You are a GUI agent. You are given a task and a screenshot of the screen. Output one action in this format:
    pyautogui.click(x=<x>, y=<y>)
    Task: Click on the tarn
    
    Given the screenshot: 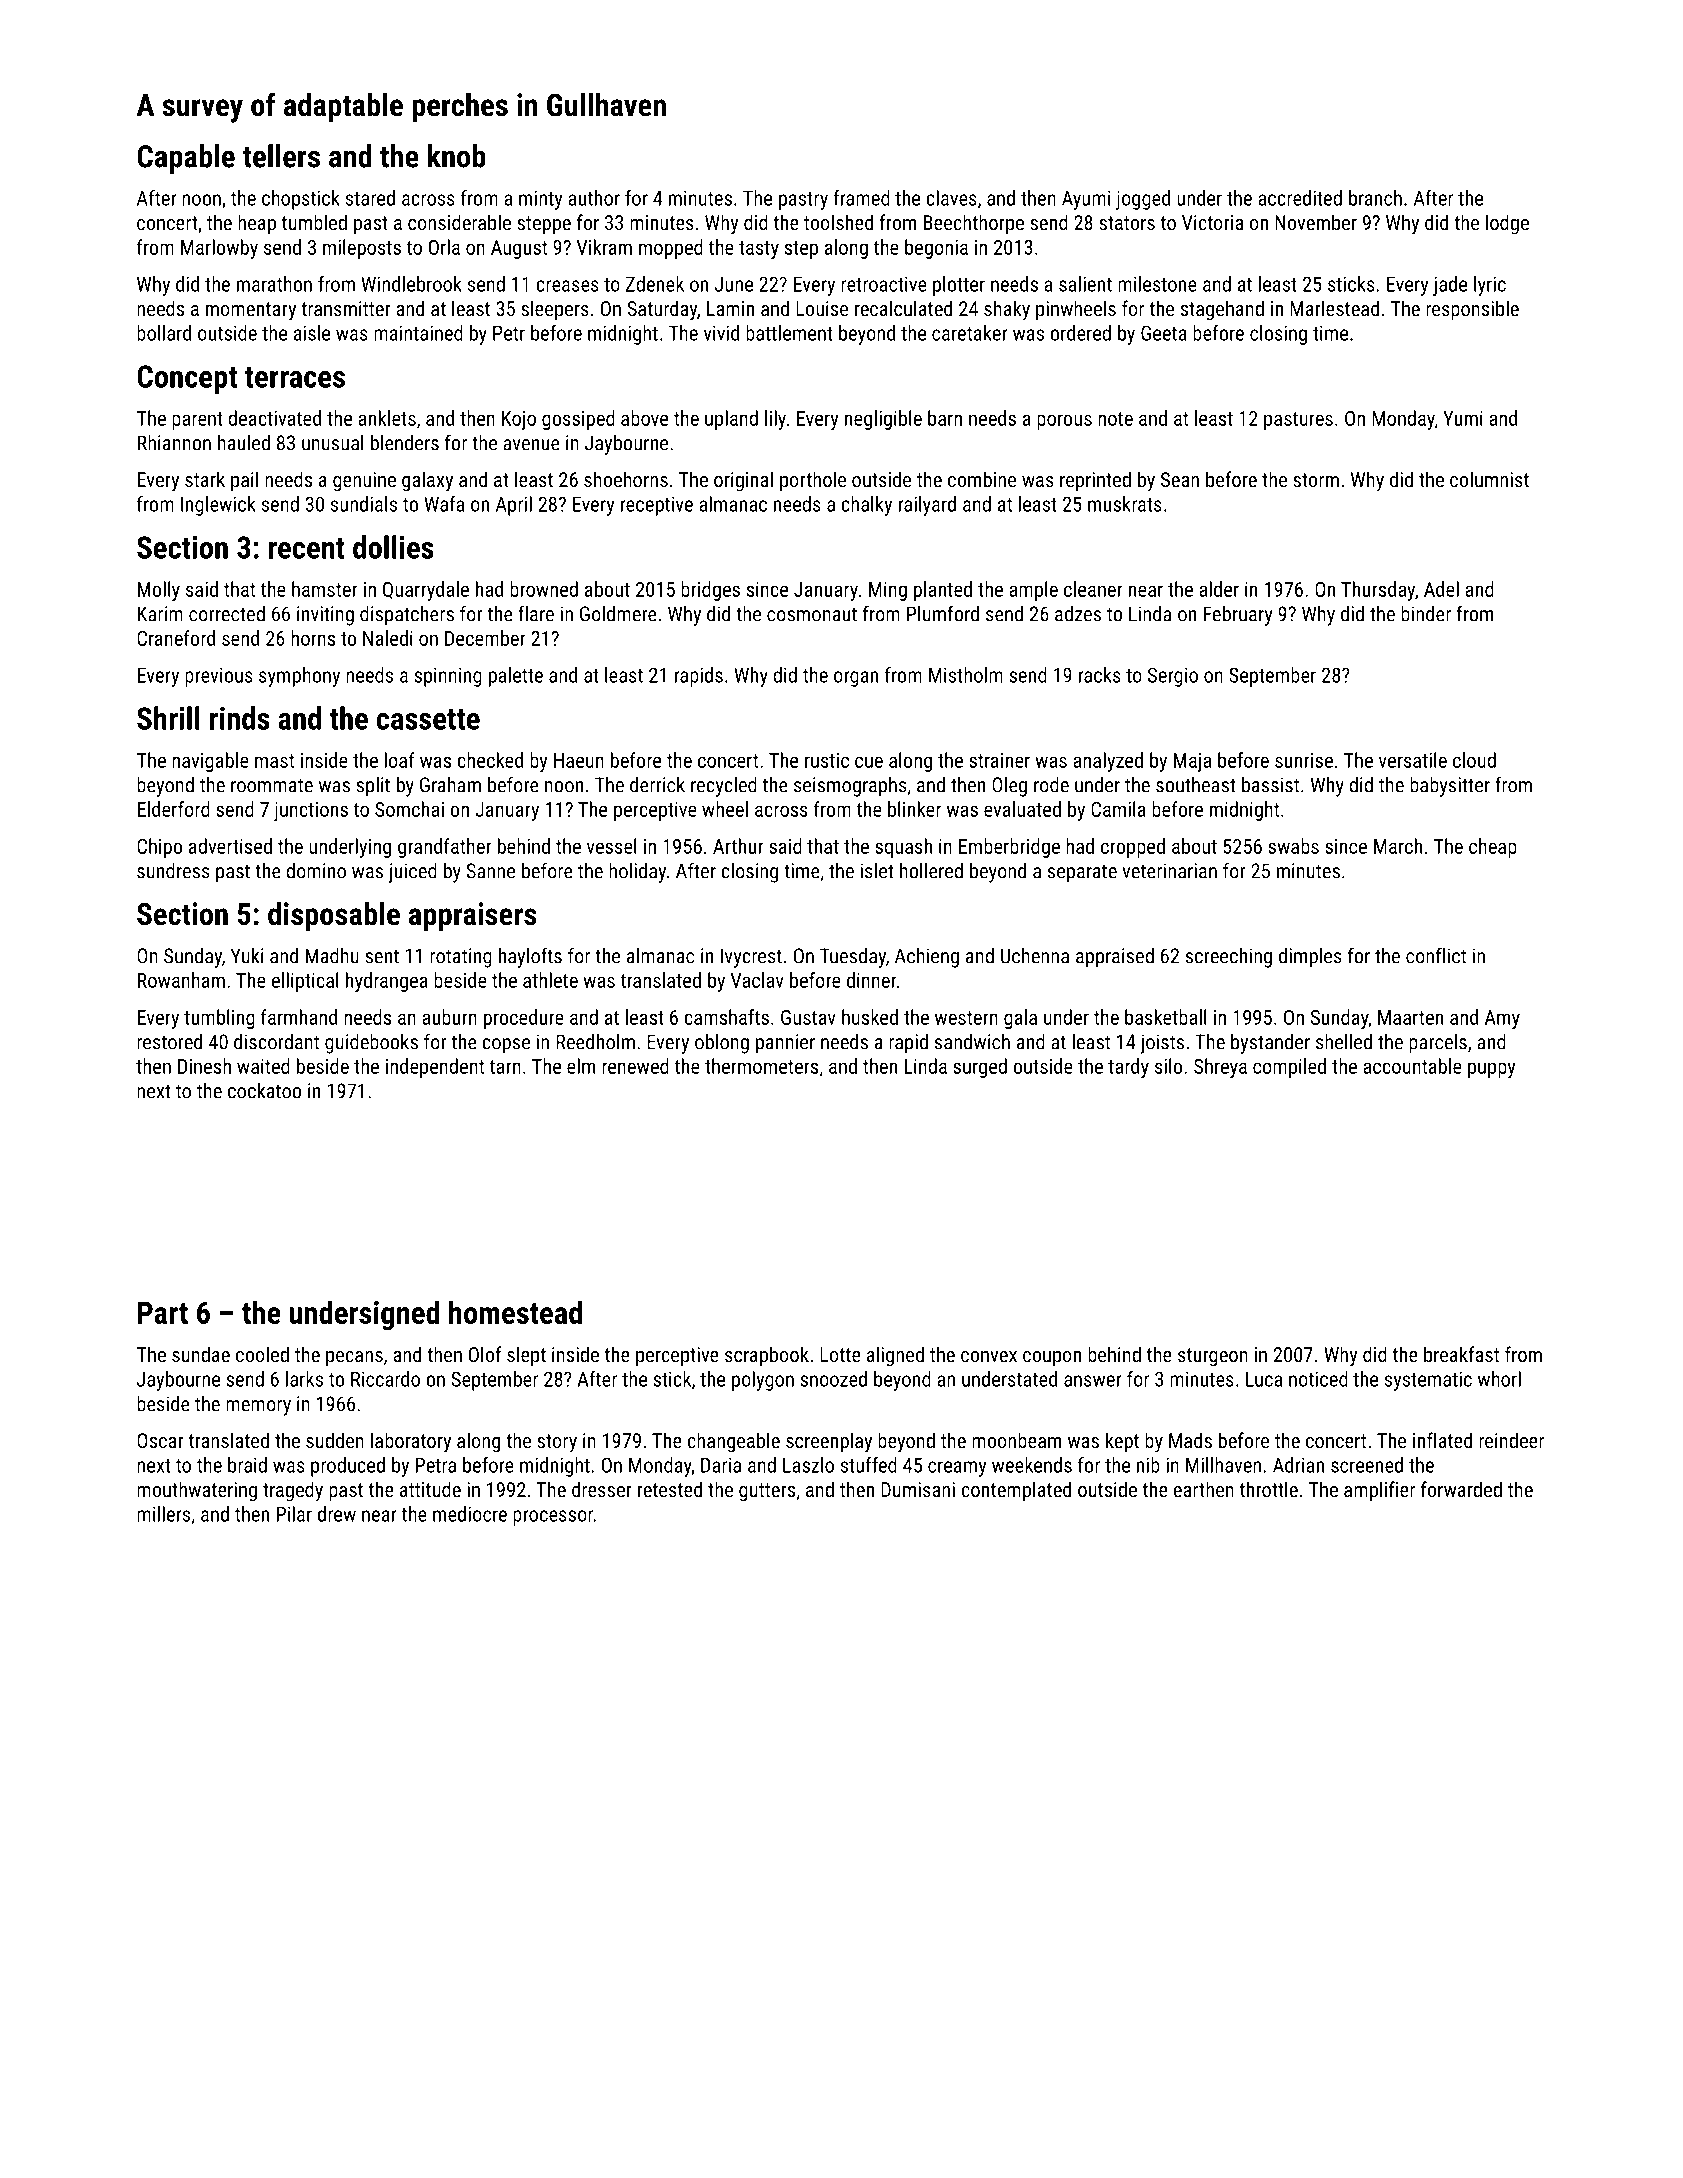 What is the action you would take?
    pyautogui.click(x=505, y=1067)
